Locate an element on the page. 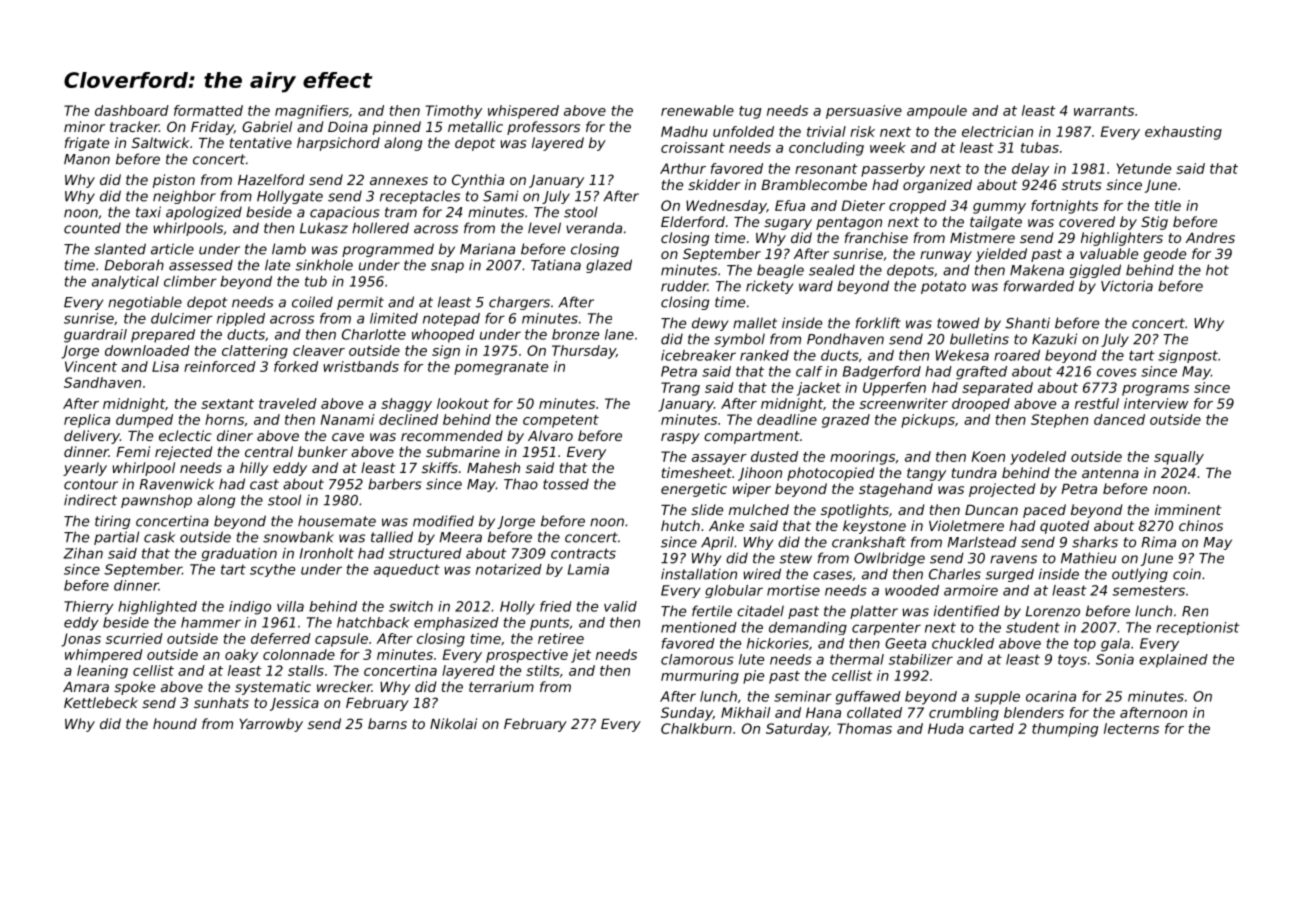 This page has width=1308, height=924. chinos is located at coordinates (1201, 525).
